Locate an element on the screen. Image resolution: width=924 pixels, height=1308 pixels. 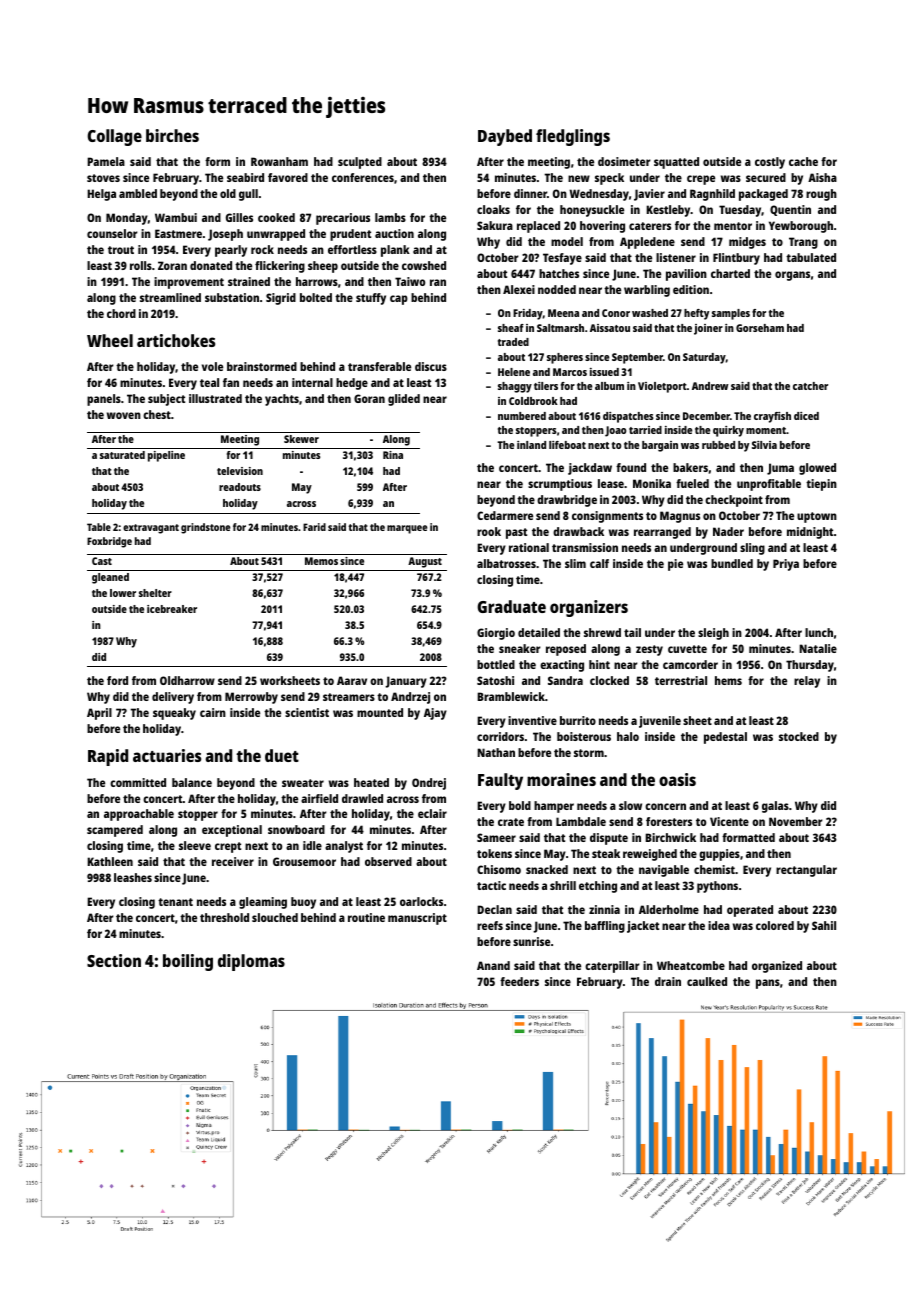
joiner is located at coordinates (708, 329).
